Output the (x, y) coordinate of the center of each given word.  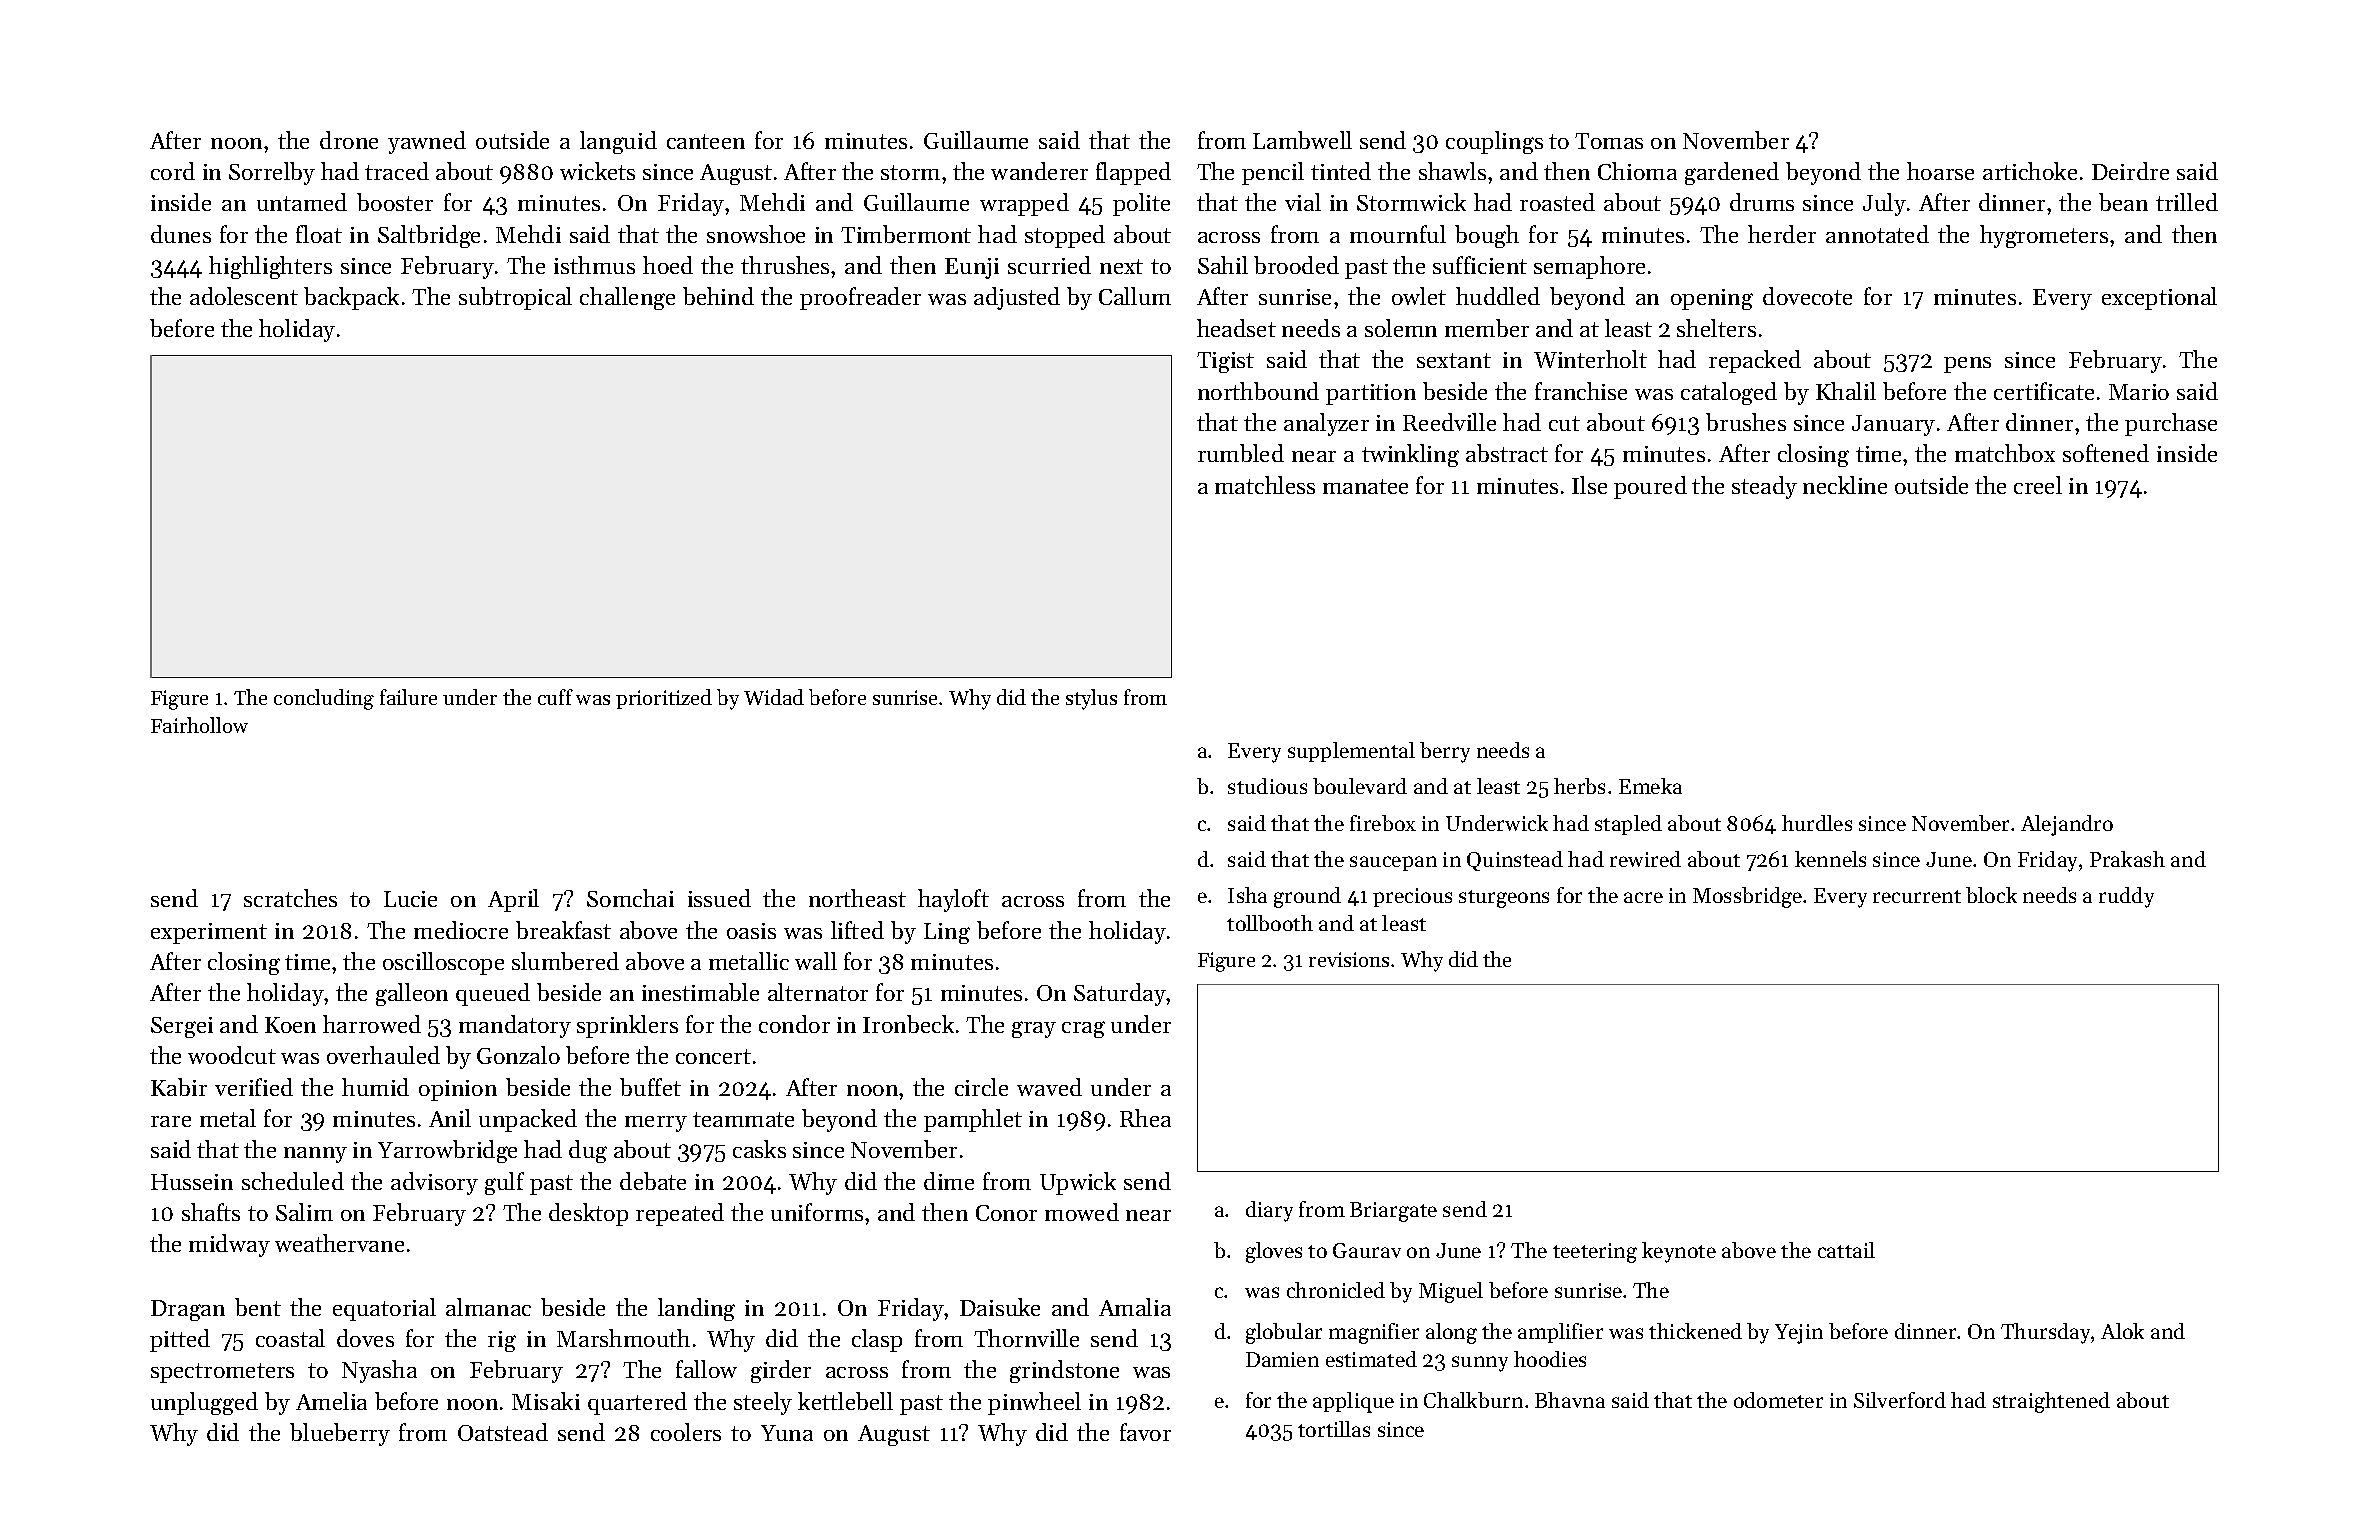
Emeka (1650, 786)
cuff (555, 697)
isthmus (594, 265)
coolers (686, 1432)
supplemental (1351, 752)
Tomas (1609, 141)
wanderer (1039, 171)
